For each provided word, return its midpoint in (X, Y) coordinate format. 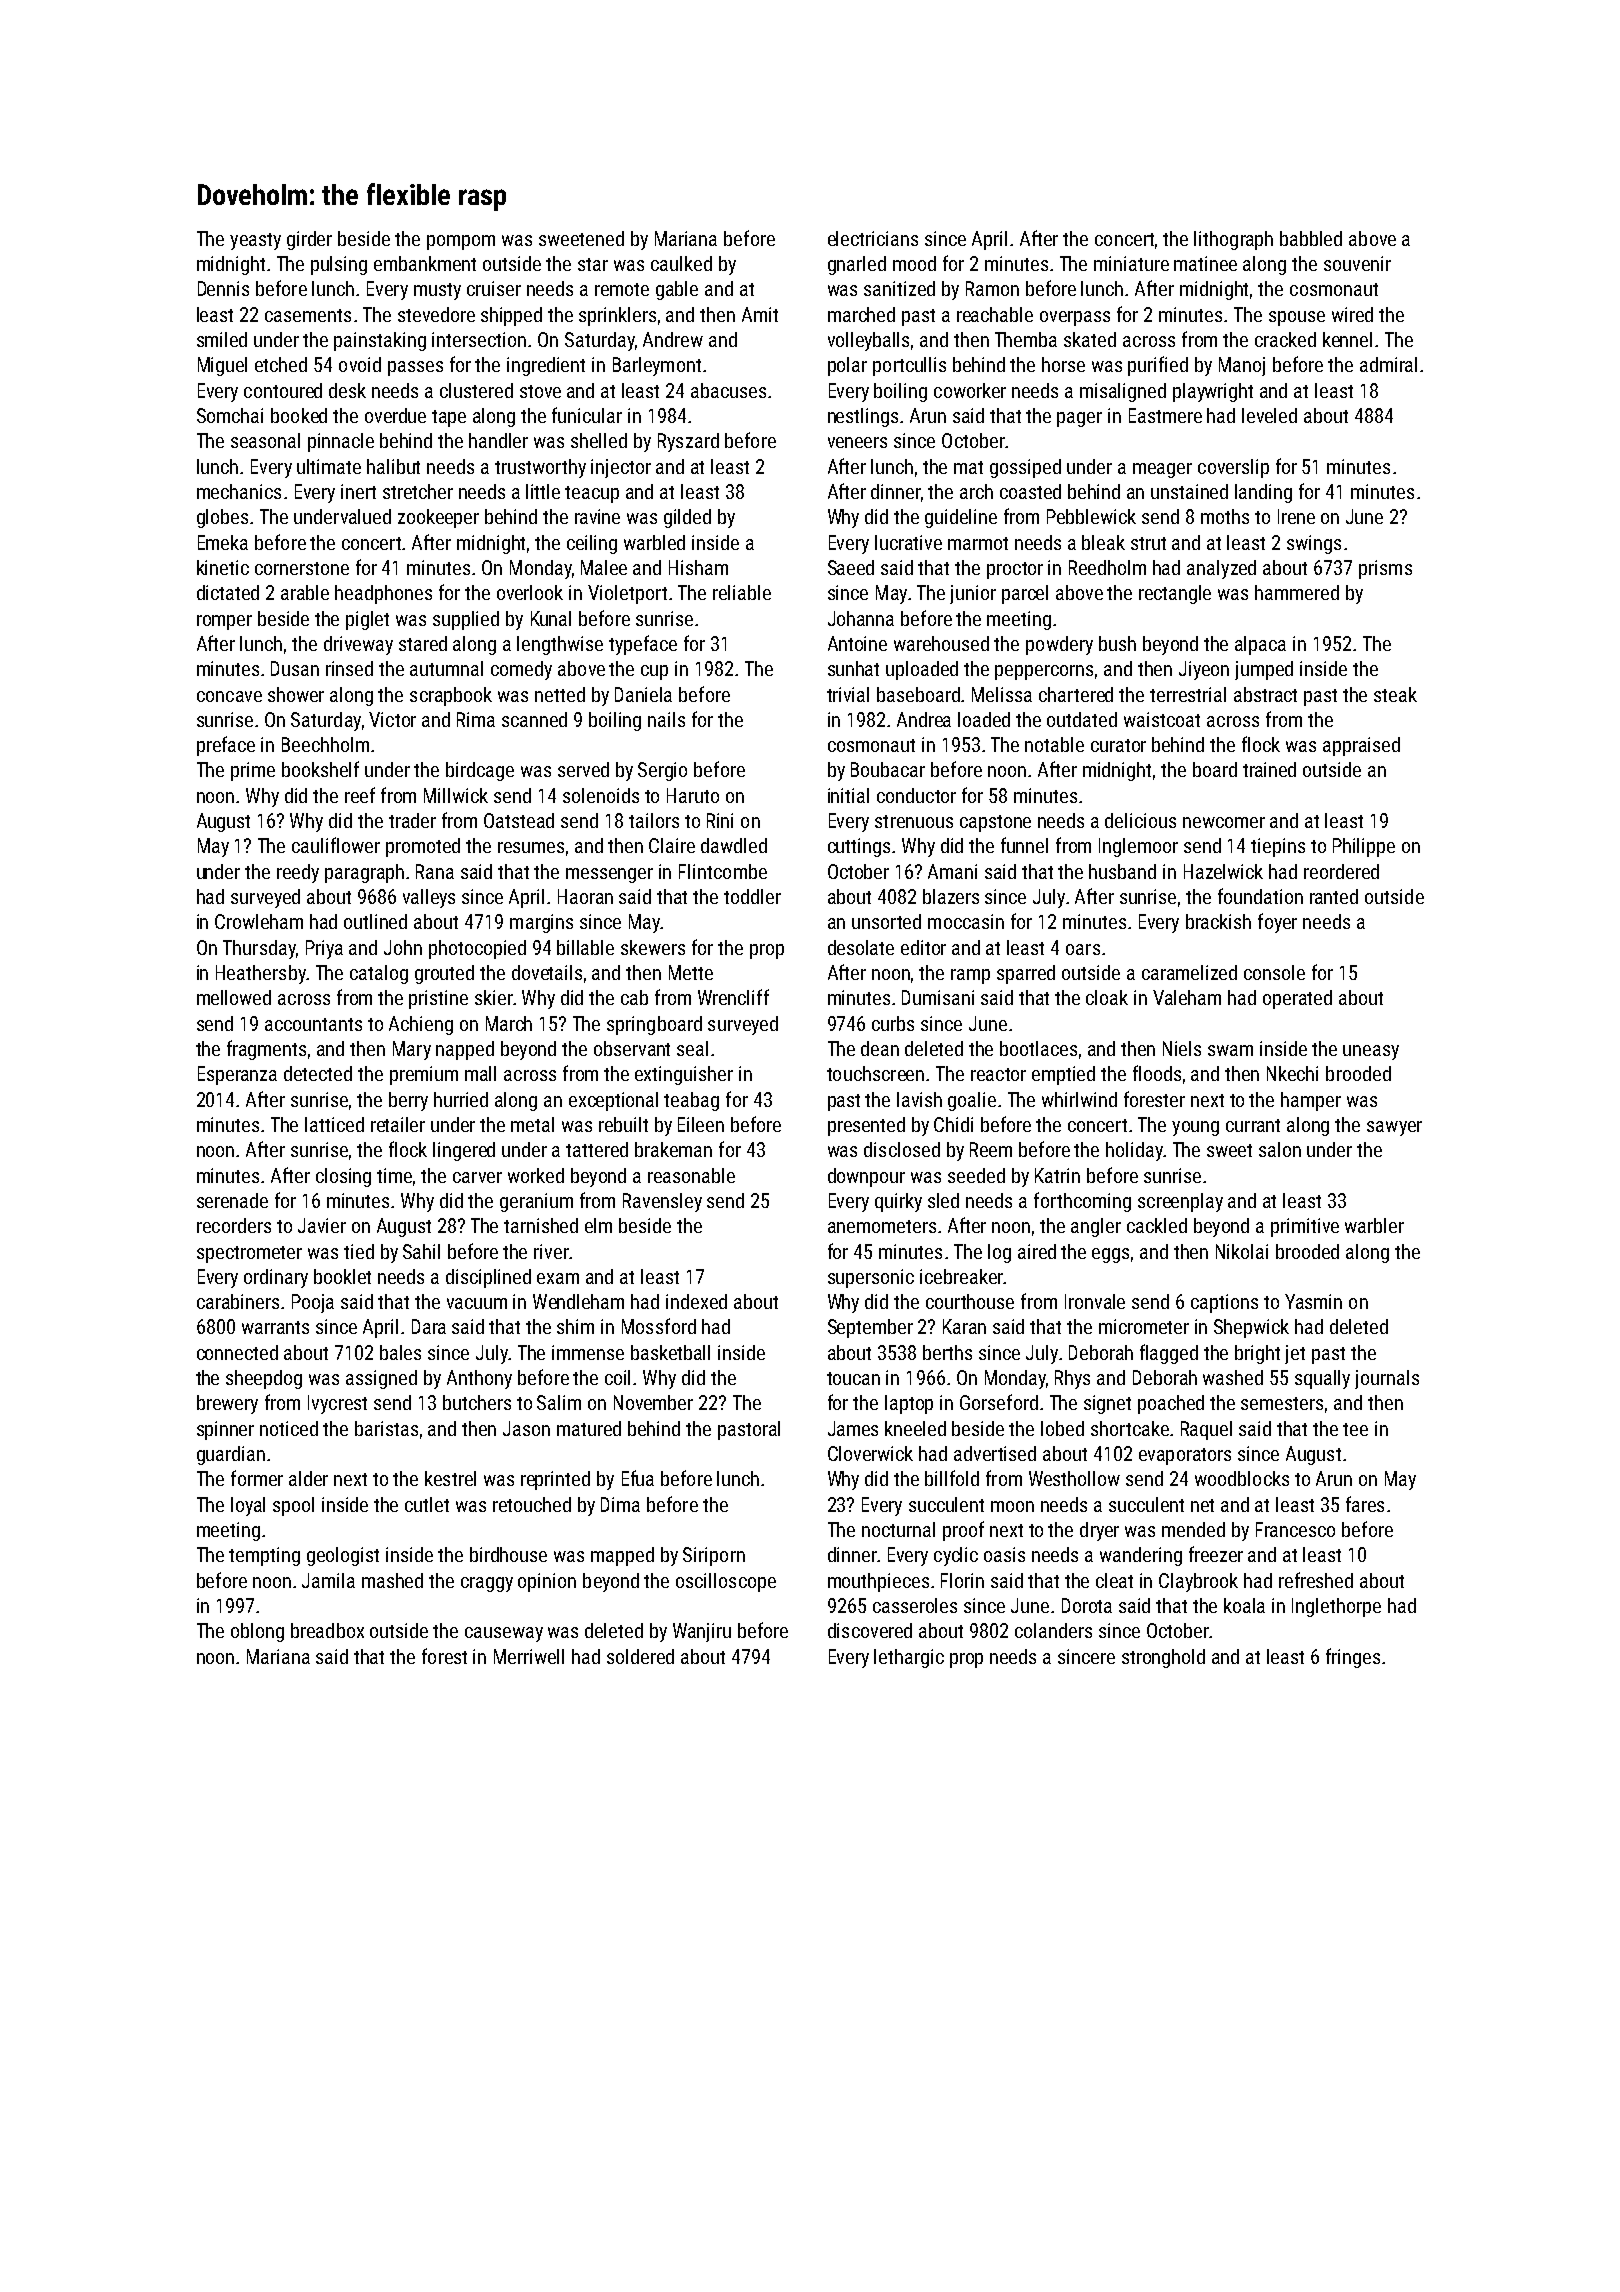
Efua (638, 1478)
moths (1225, 516)
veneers (857, 442)
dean (880, 1048)
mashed (392, 1580)
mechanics (239, 491)
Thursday (259, 949)
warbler (1374, 1225)
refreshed (1316, 1580)
